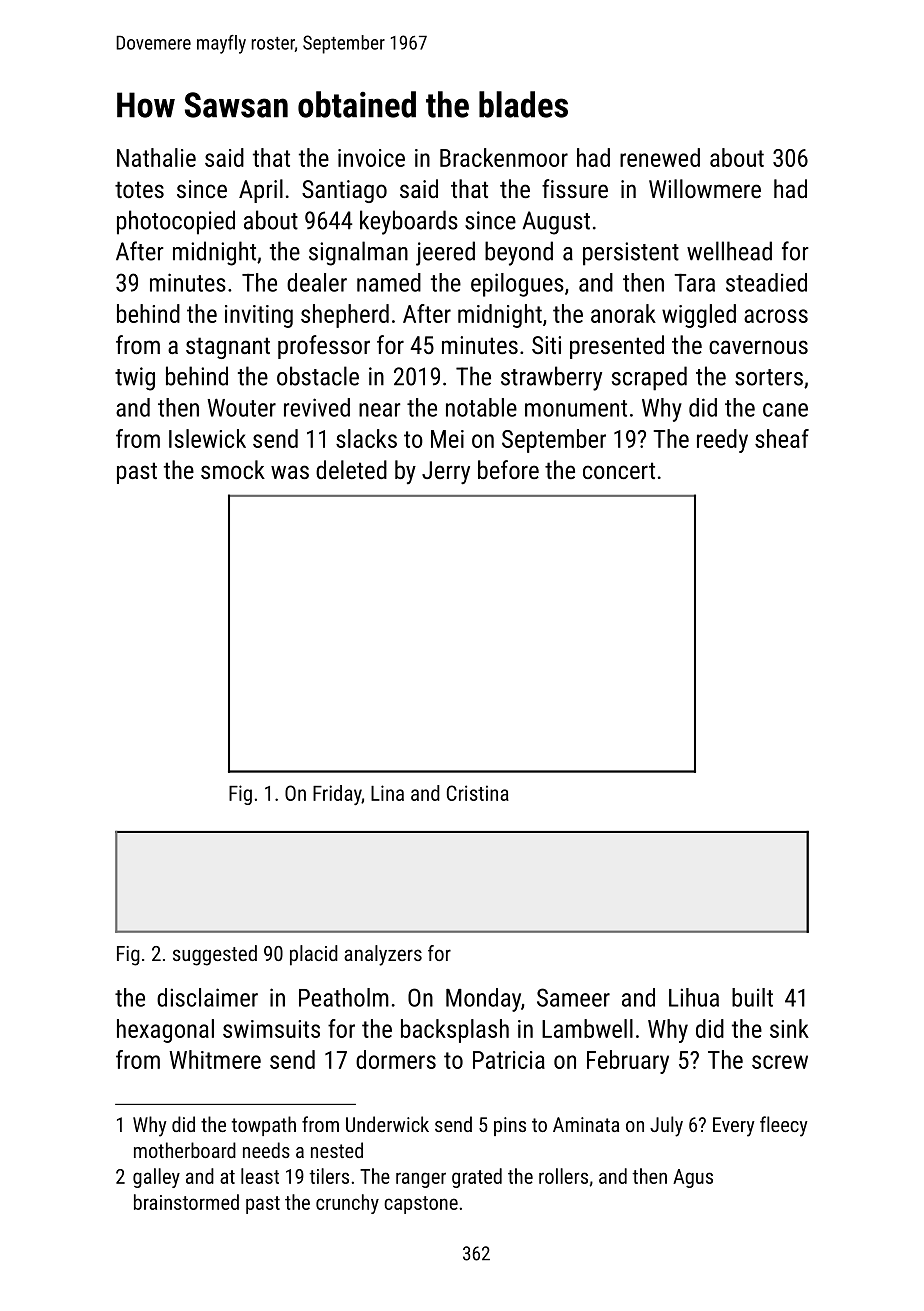 The image size is (924, 1311). Describe the element at coordinates (446, 473) in the page. I see `Jerry` at that location.
